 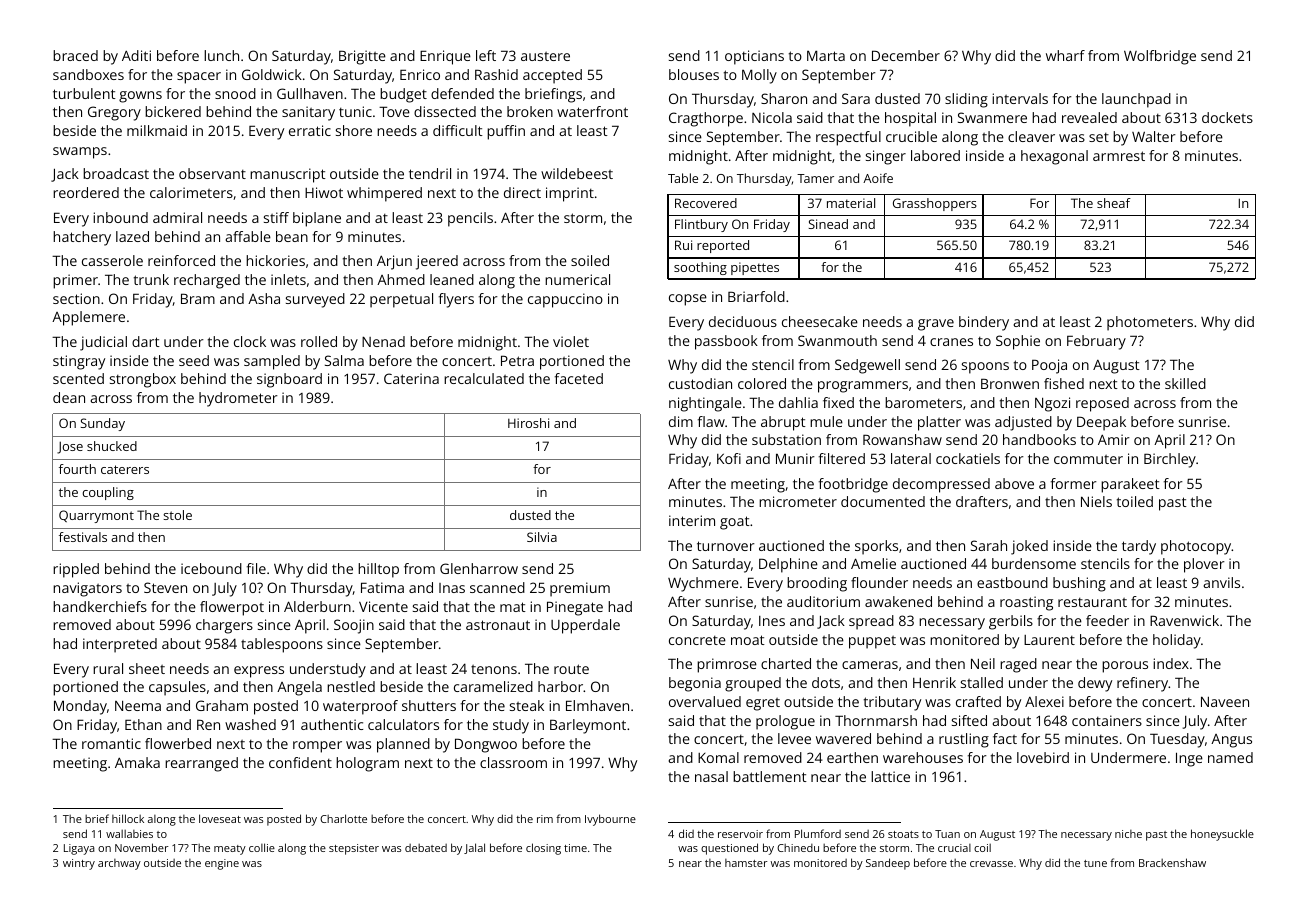 I want to click on footbridge, so click(x=853, y=485).
